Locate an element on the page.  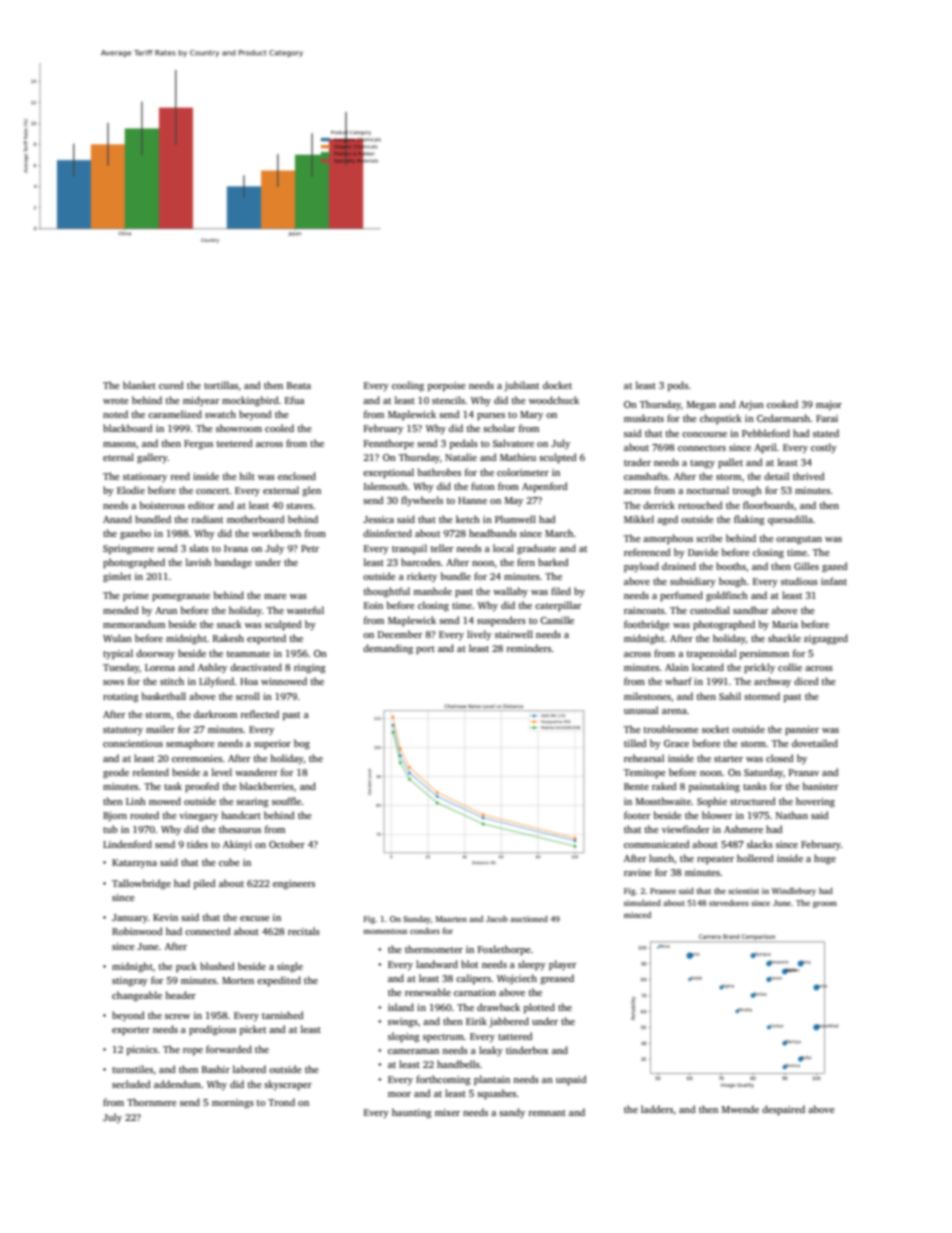
Gilles is located at coordinates (806, 566).
